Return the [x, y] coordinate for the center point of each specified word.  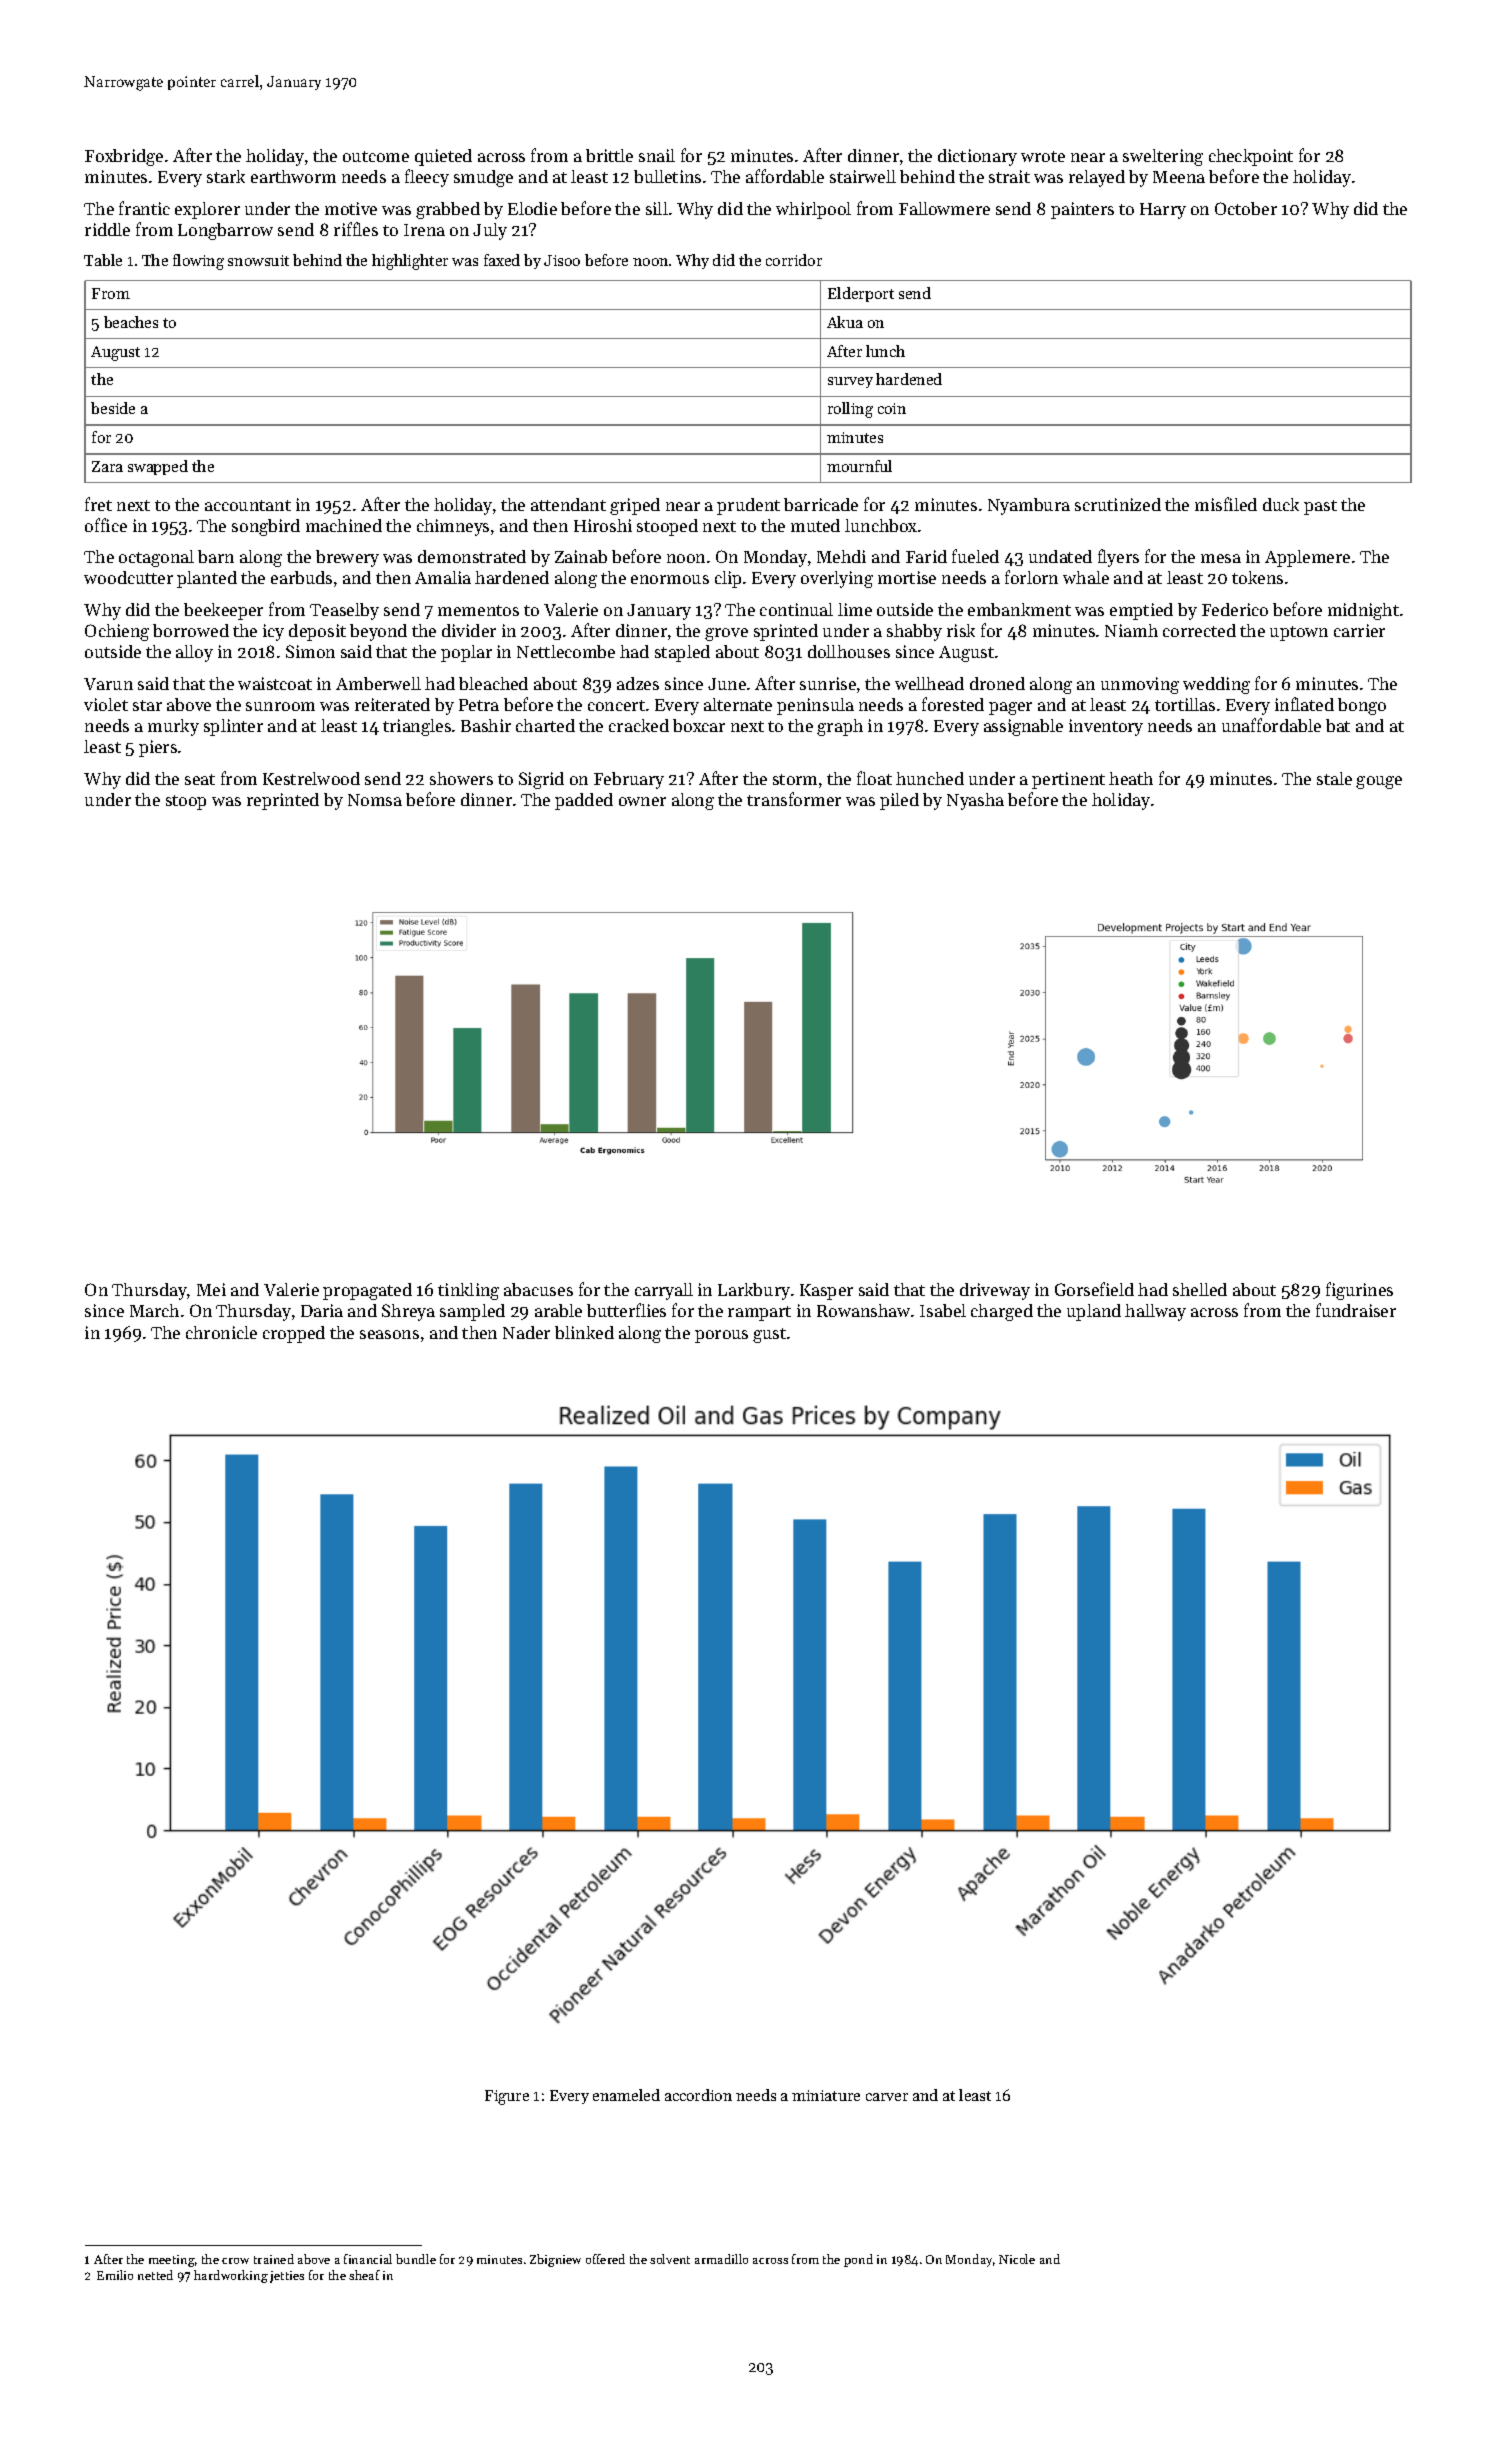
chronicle [221, 1332]
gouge [1379, 782]
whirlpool [813, 210]
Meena [1179, 177]
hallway [1155, 1312]
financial [368, 2259]
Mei [211, 1289]
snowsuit [258, 260]
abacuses [538, 1289]
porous [721, 1336]
